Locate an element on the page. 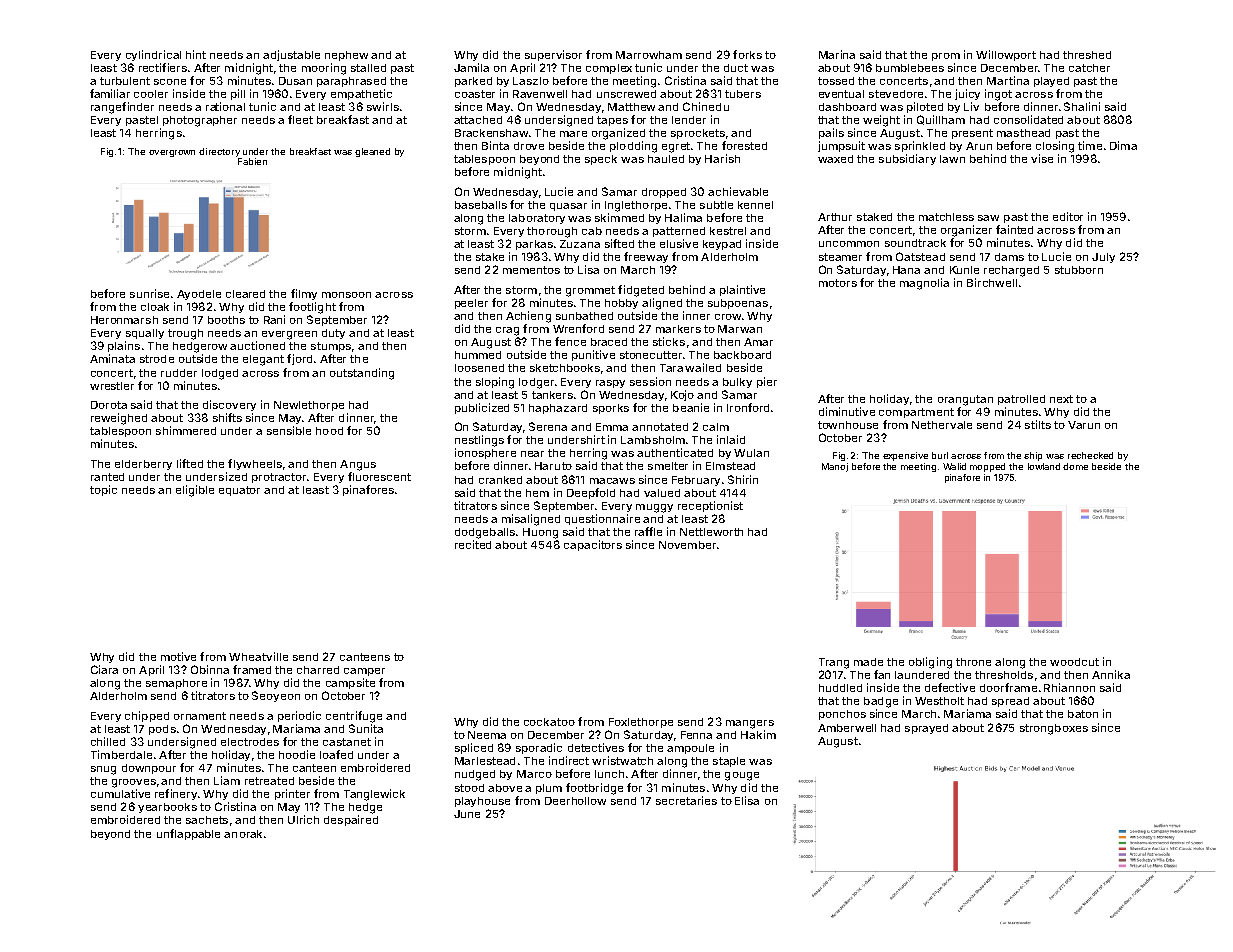 This page has height=952, width=1233. Halima is located at coordinates (683, 217).
